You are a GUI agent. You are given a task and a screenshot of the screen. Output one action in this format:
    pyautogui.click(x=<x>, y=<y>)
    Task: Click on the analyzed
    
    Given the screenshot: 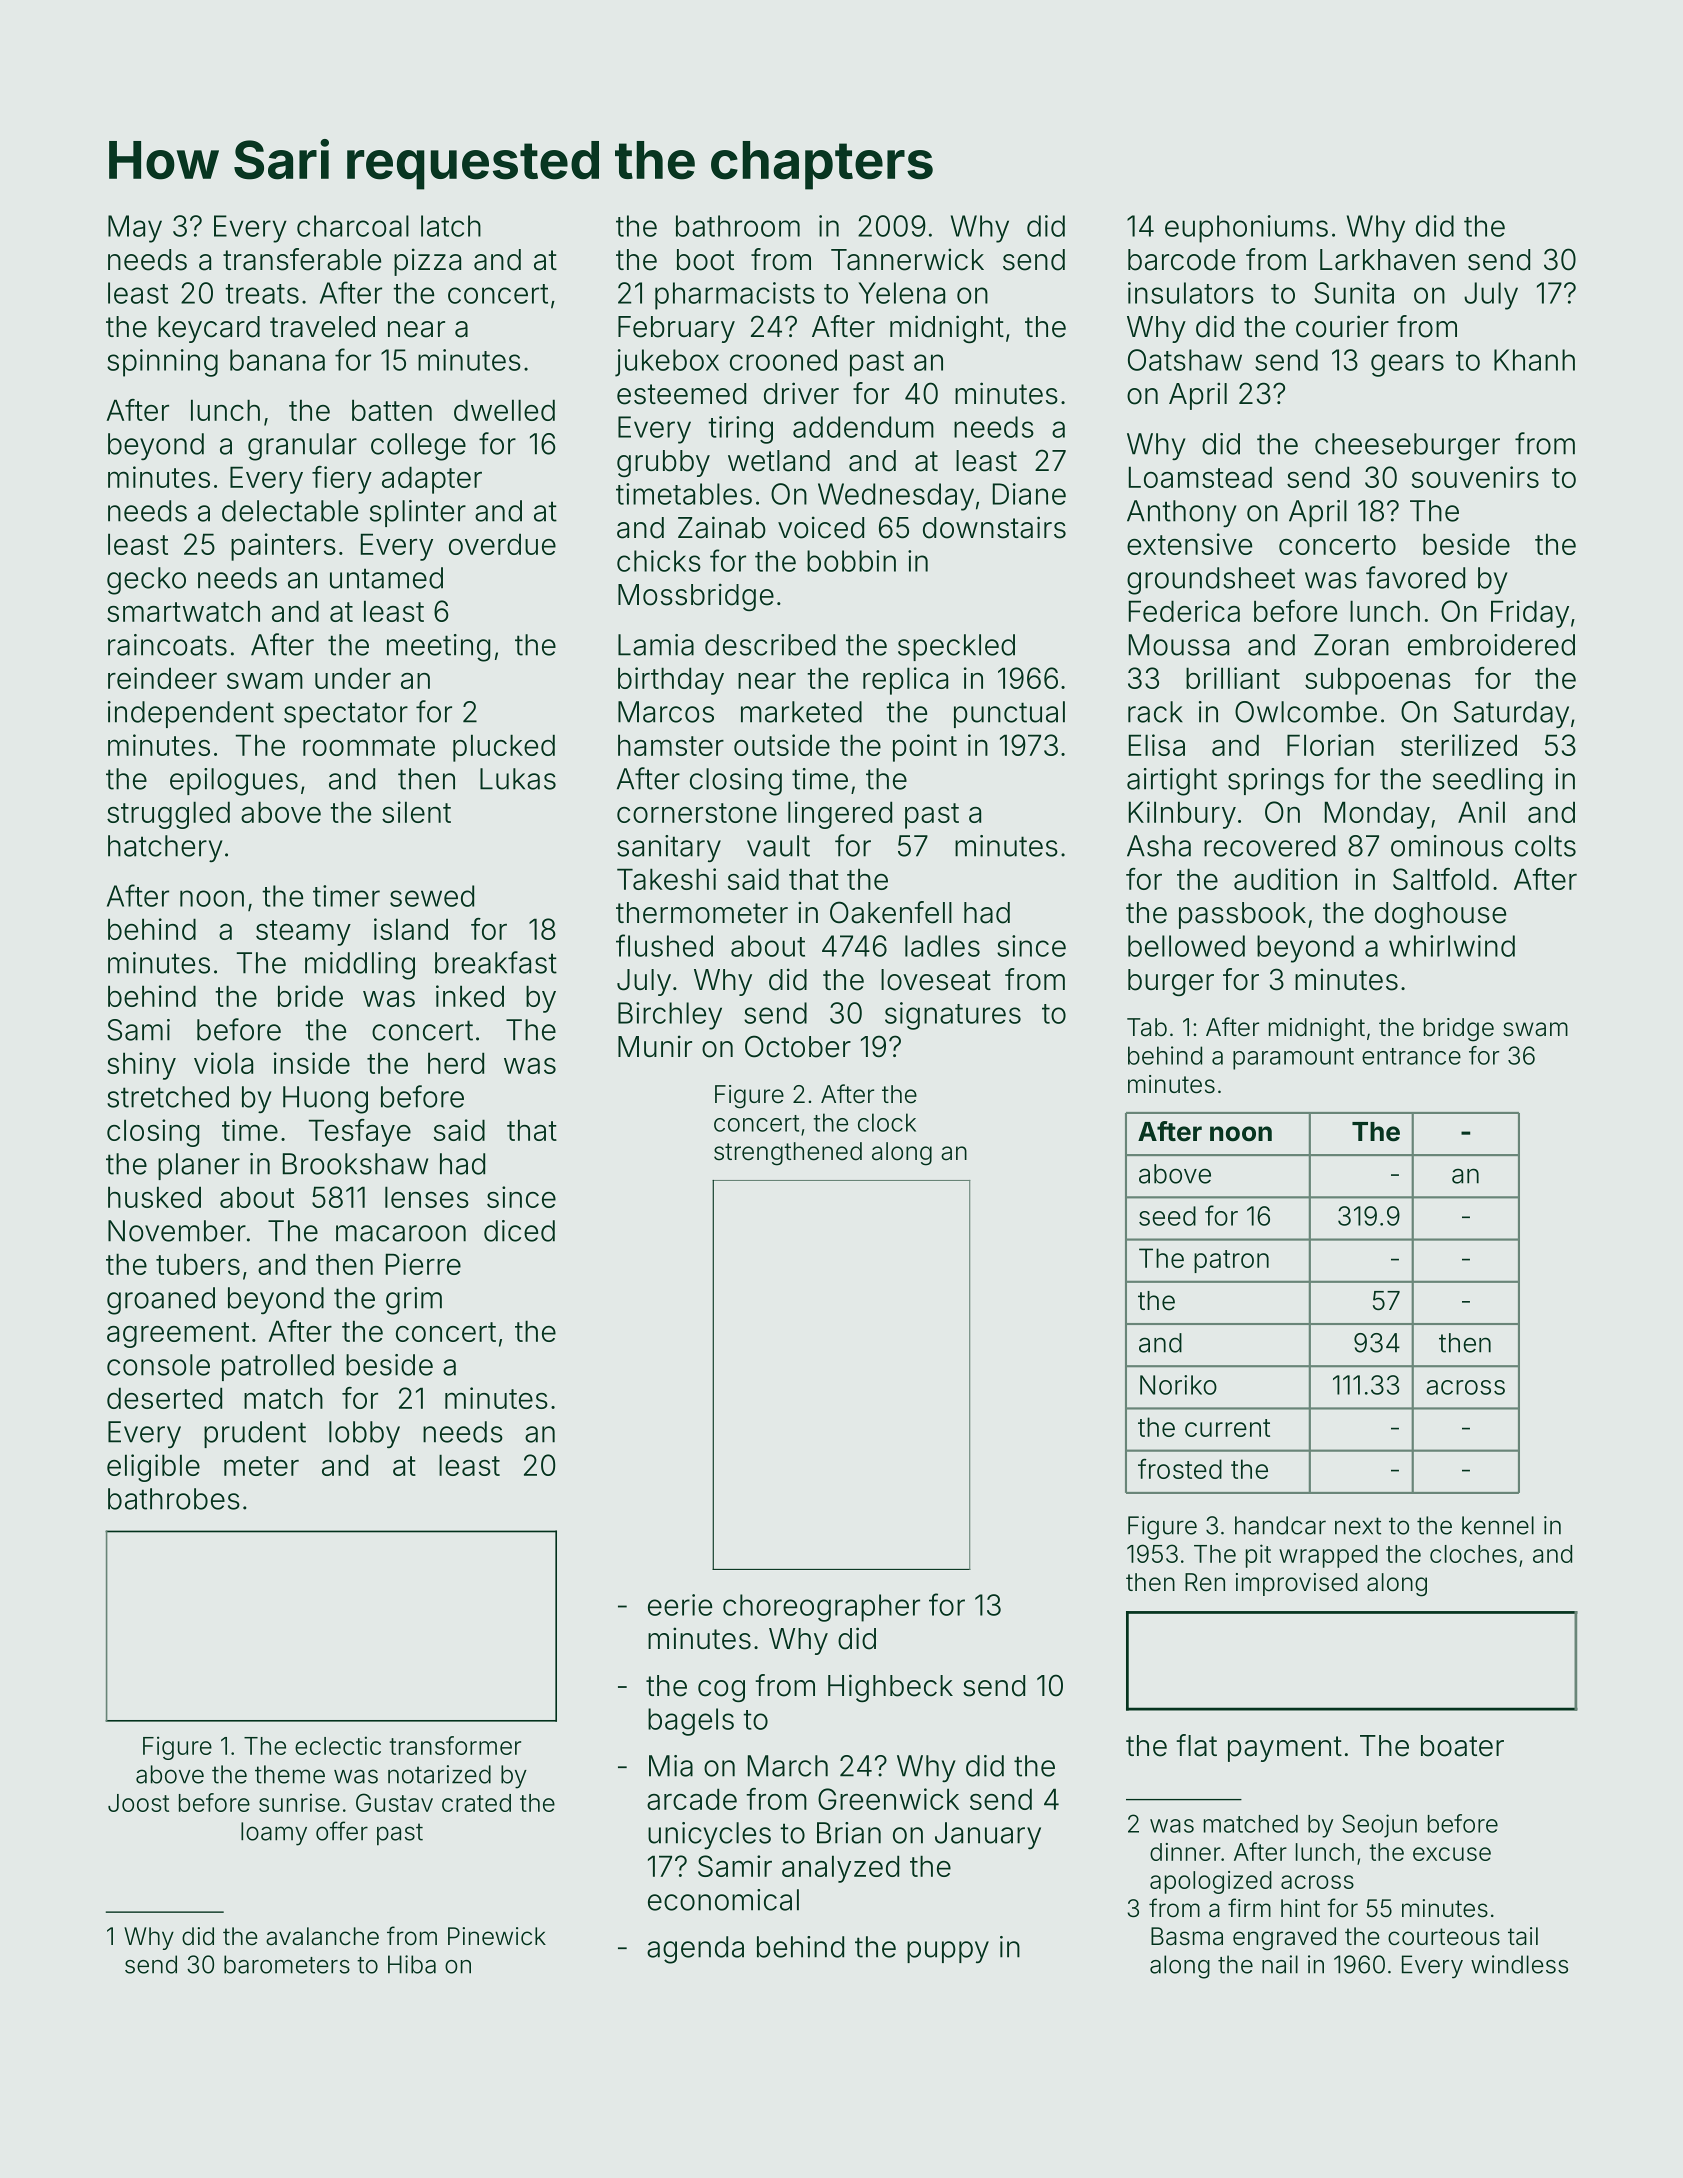 What is the action you would take?
    pyautogui.click(x=840, y=1869)
